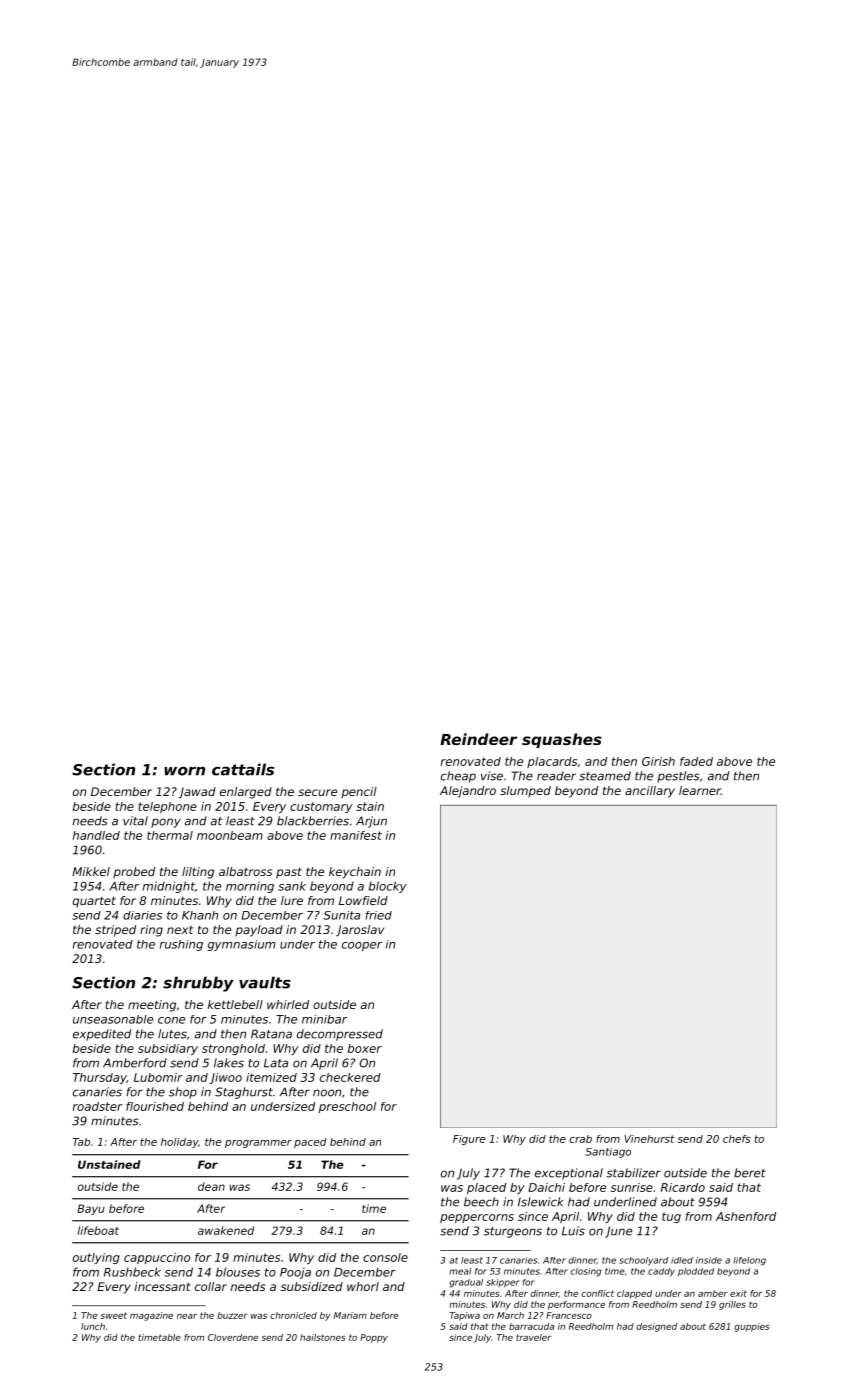 The width and height of the screenshot is (849, 1400). I want to click on Staghurst, so click(244, 1093).
